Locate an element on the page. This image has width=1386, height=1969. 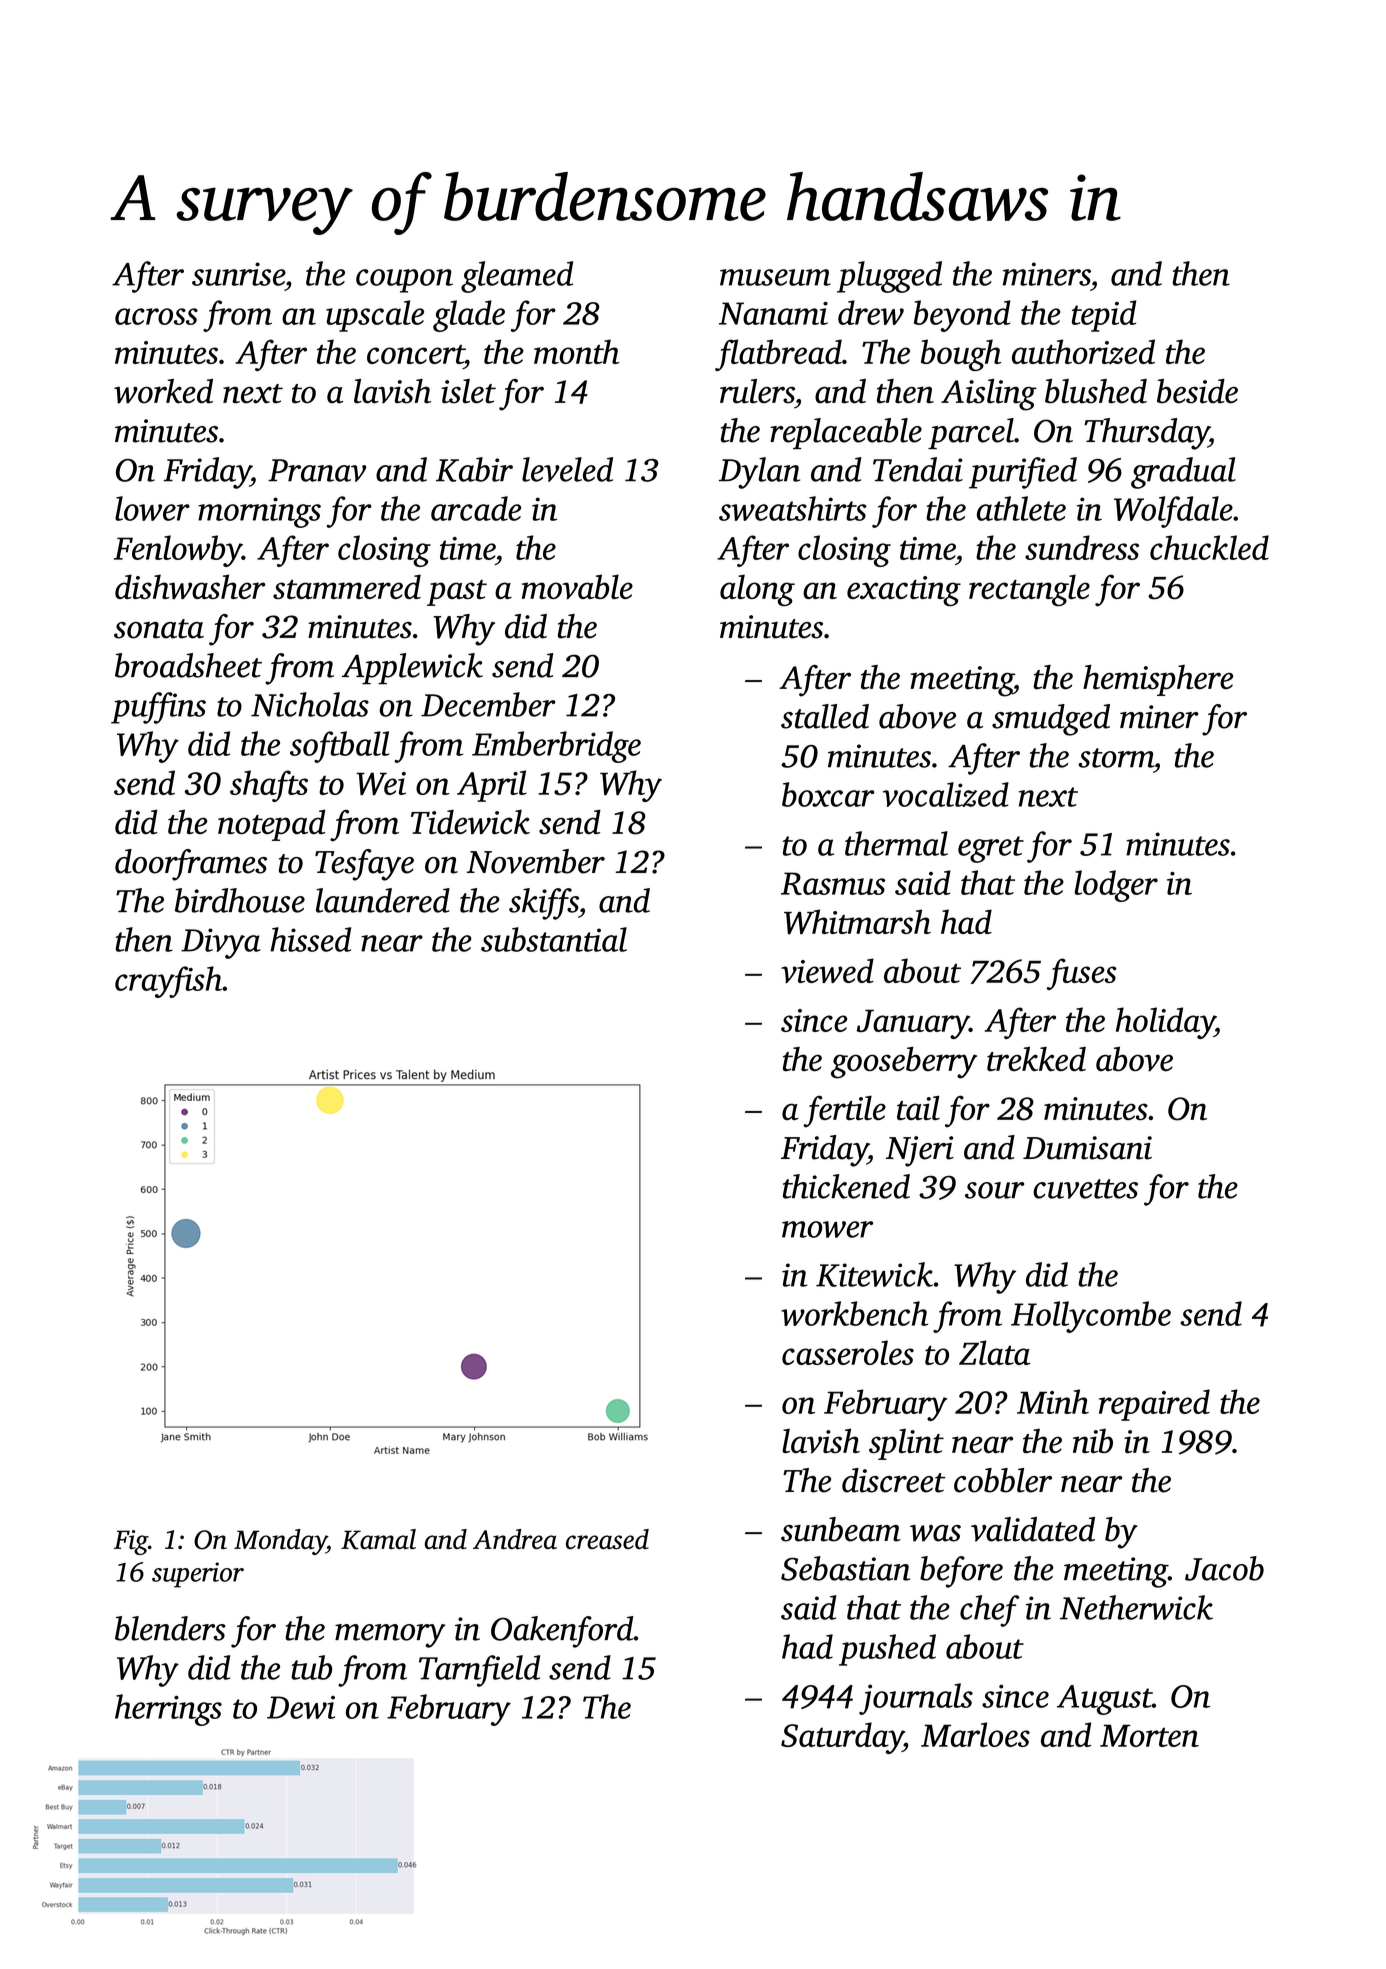
lower is located at coordinates (152, 508).
